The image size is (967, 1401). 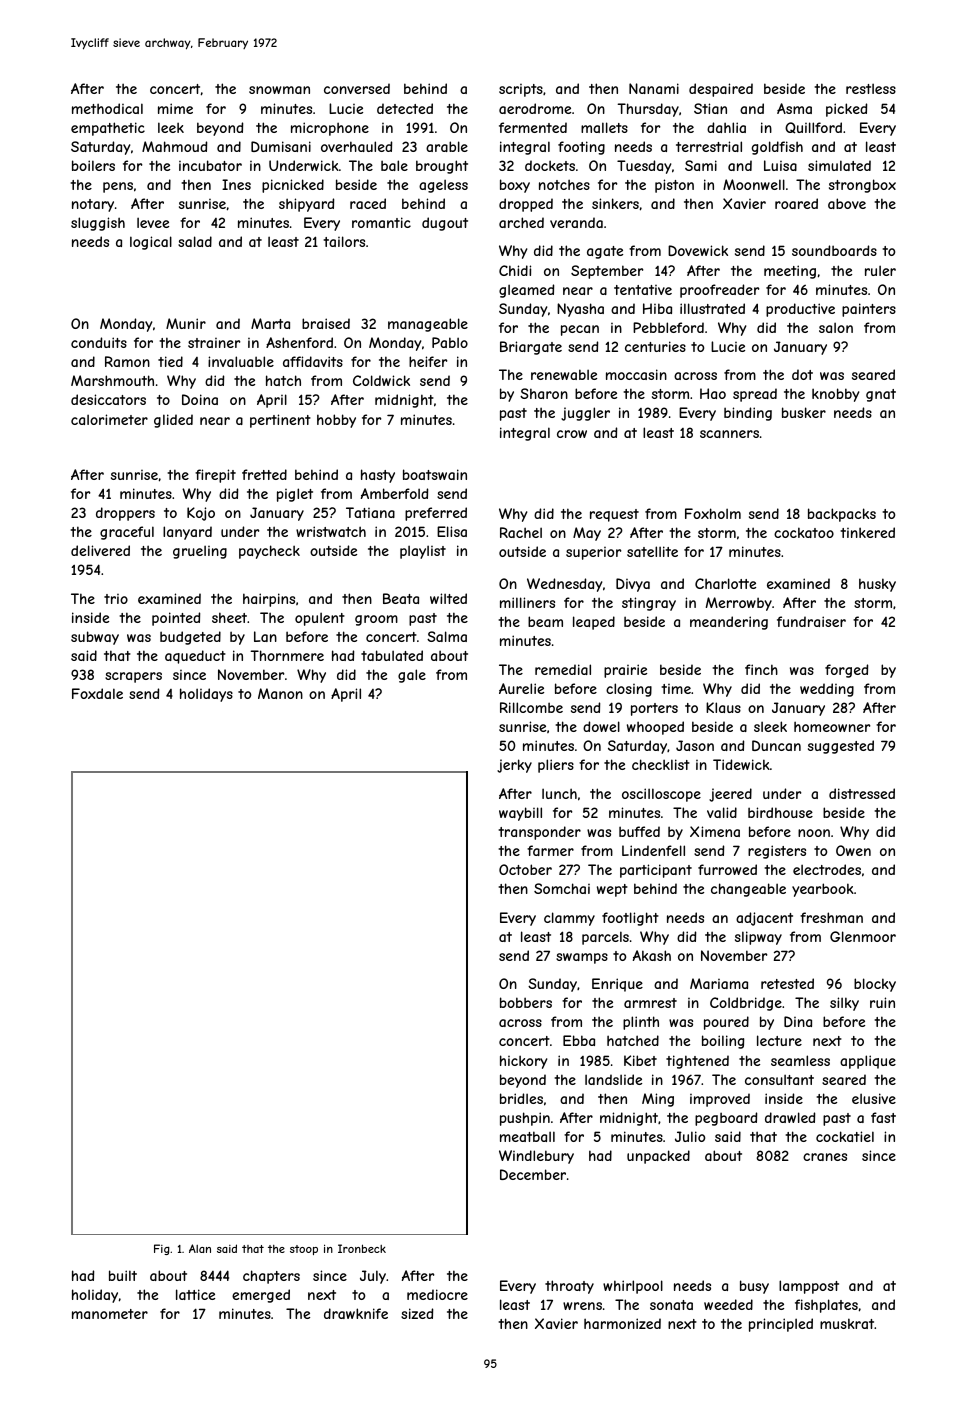 I want to click on Marshmouth, so click(x=112, y=380).
